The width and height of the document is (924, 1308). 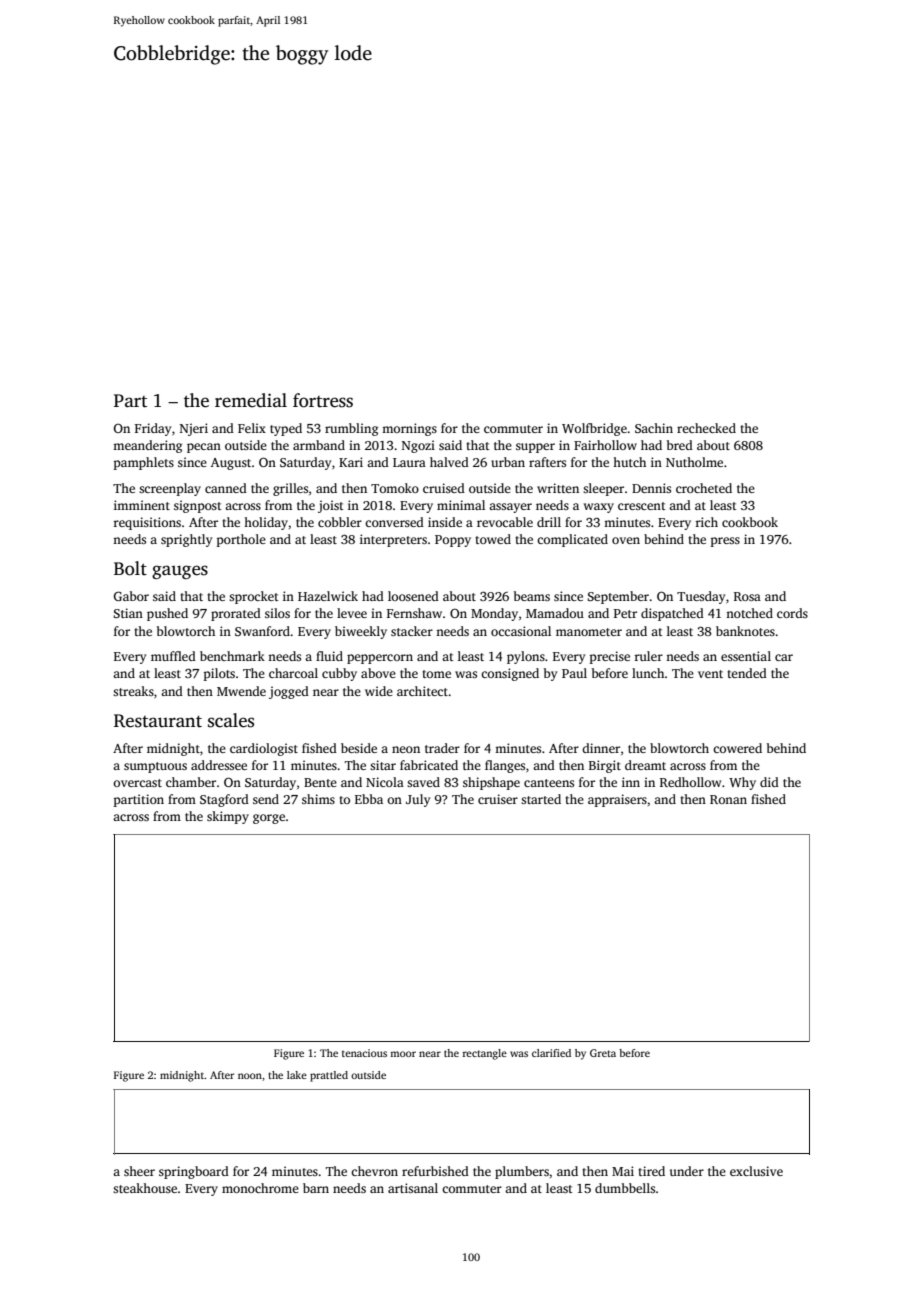 What do you see at coordinates (594, 429) in the document?
I see `Wolfbridge` at bounding box center [594, 429].
